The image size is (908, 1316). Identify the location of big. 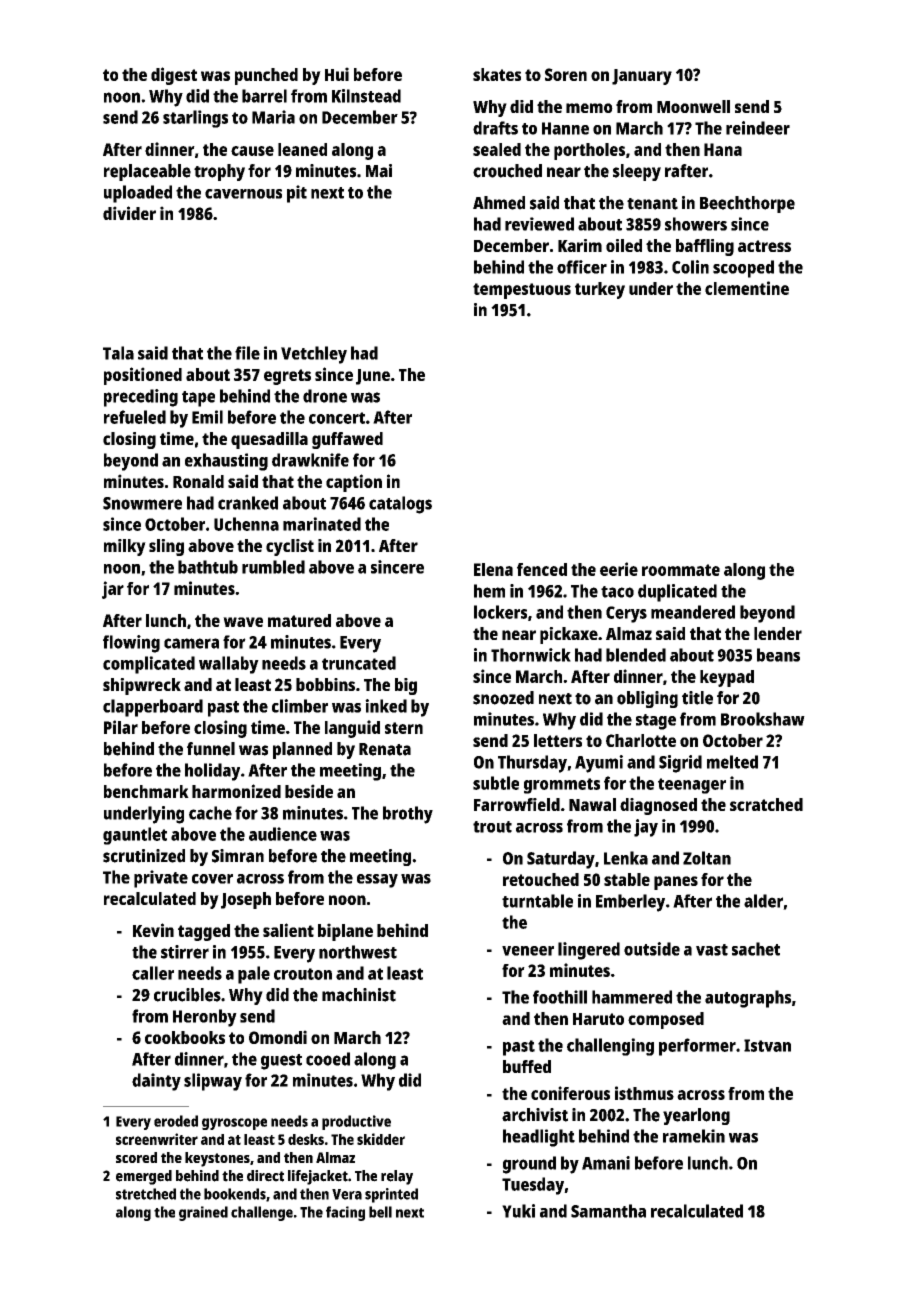
(406, 686).
